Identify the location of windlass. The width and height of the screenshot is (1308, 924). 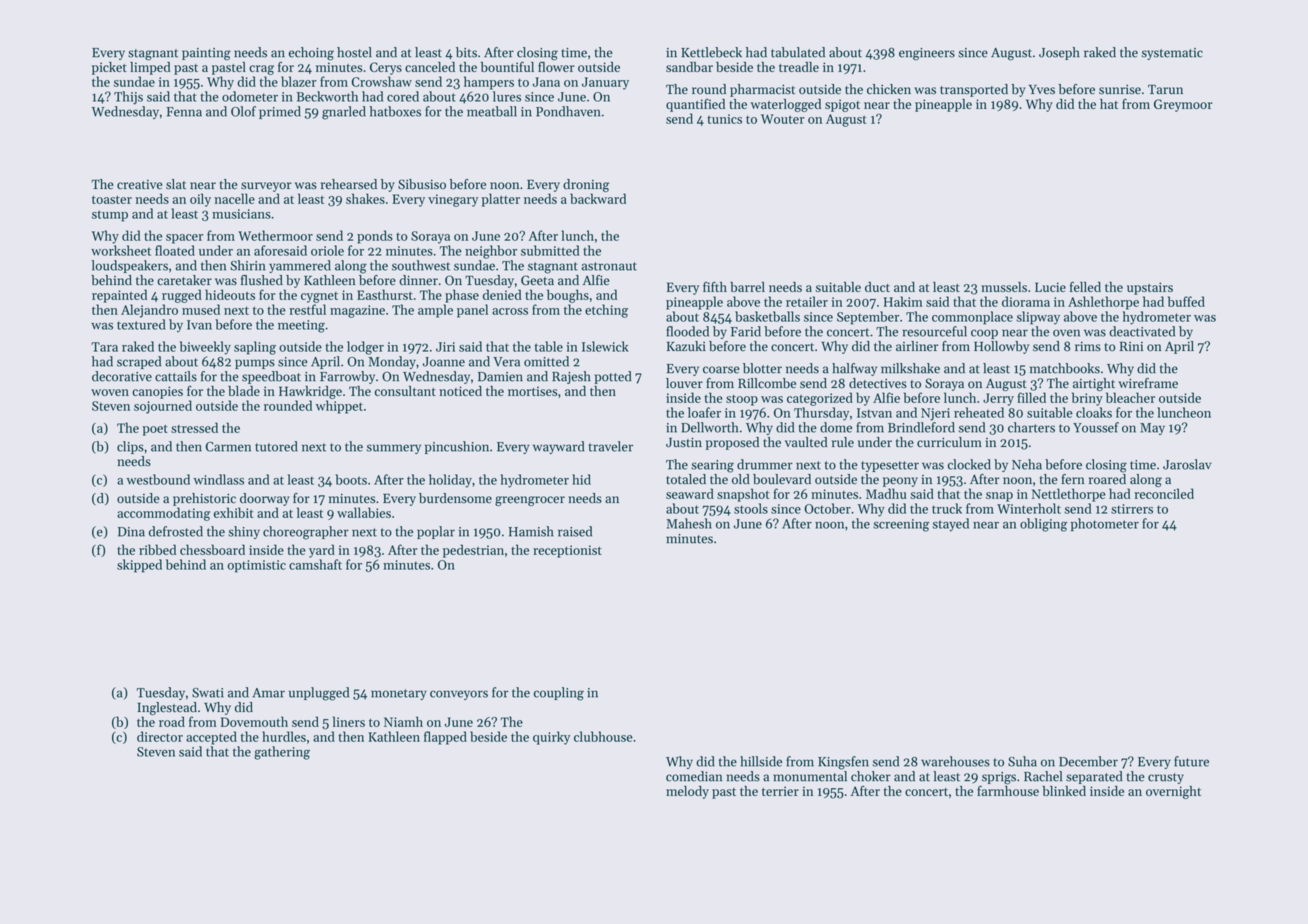
(219, 479).
